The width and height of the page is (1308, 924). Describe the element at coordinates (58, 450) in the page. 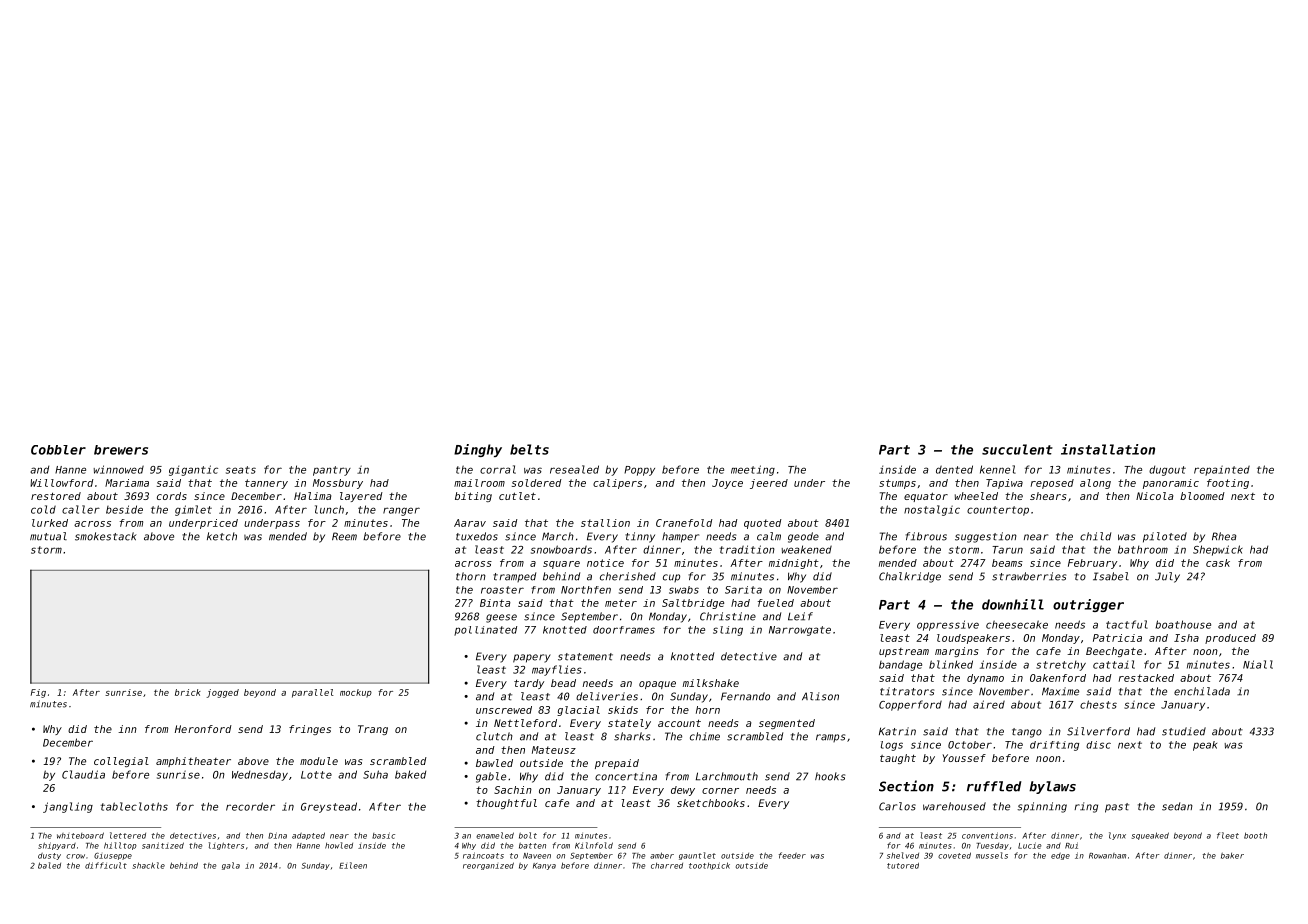

I see `Cobbler` at that location.
